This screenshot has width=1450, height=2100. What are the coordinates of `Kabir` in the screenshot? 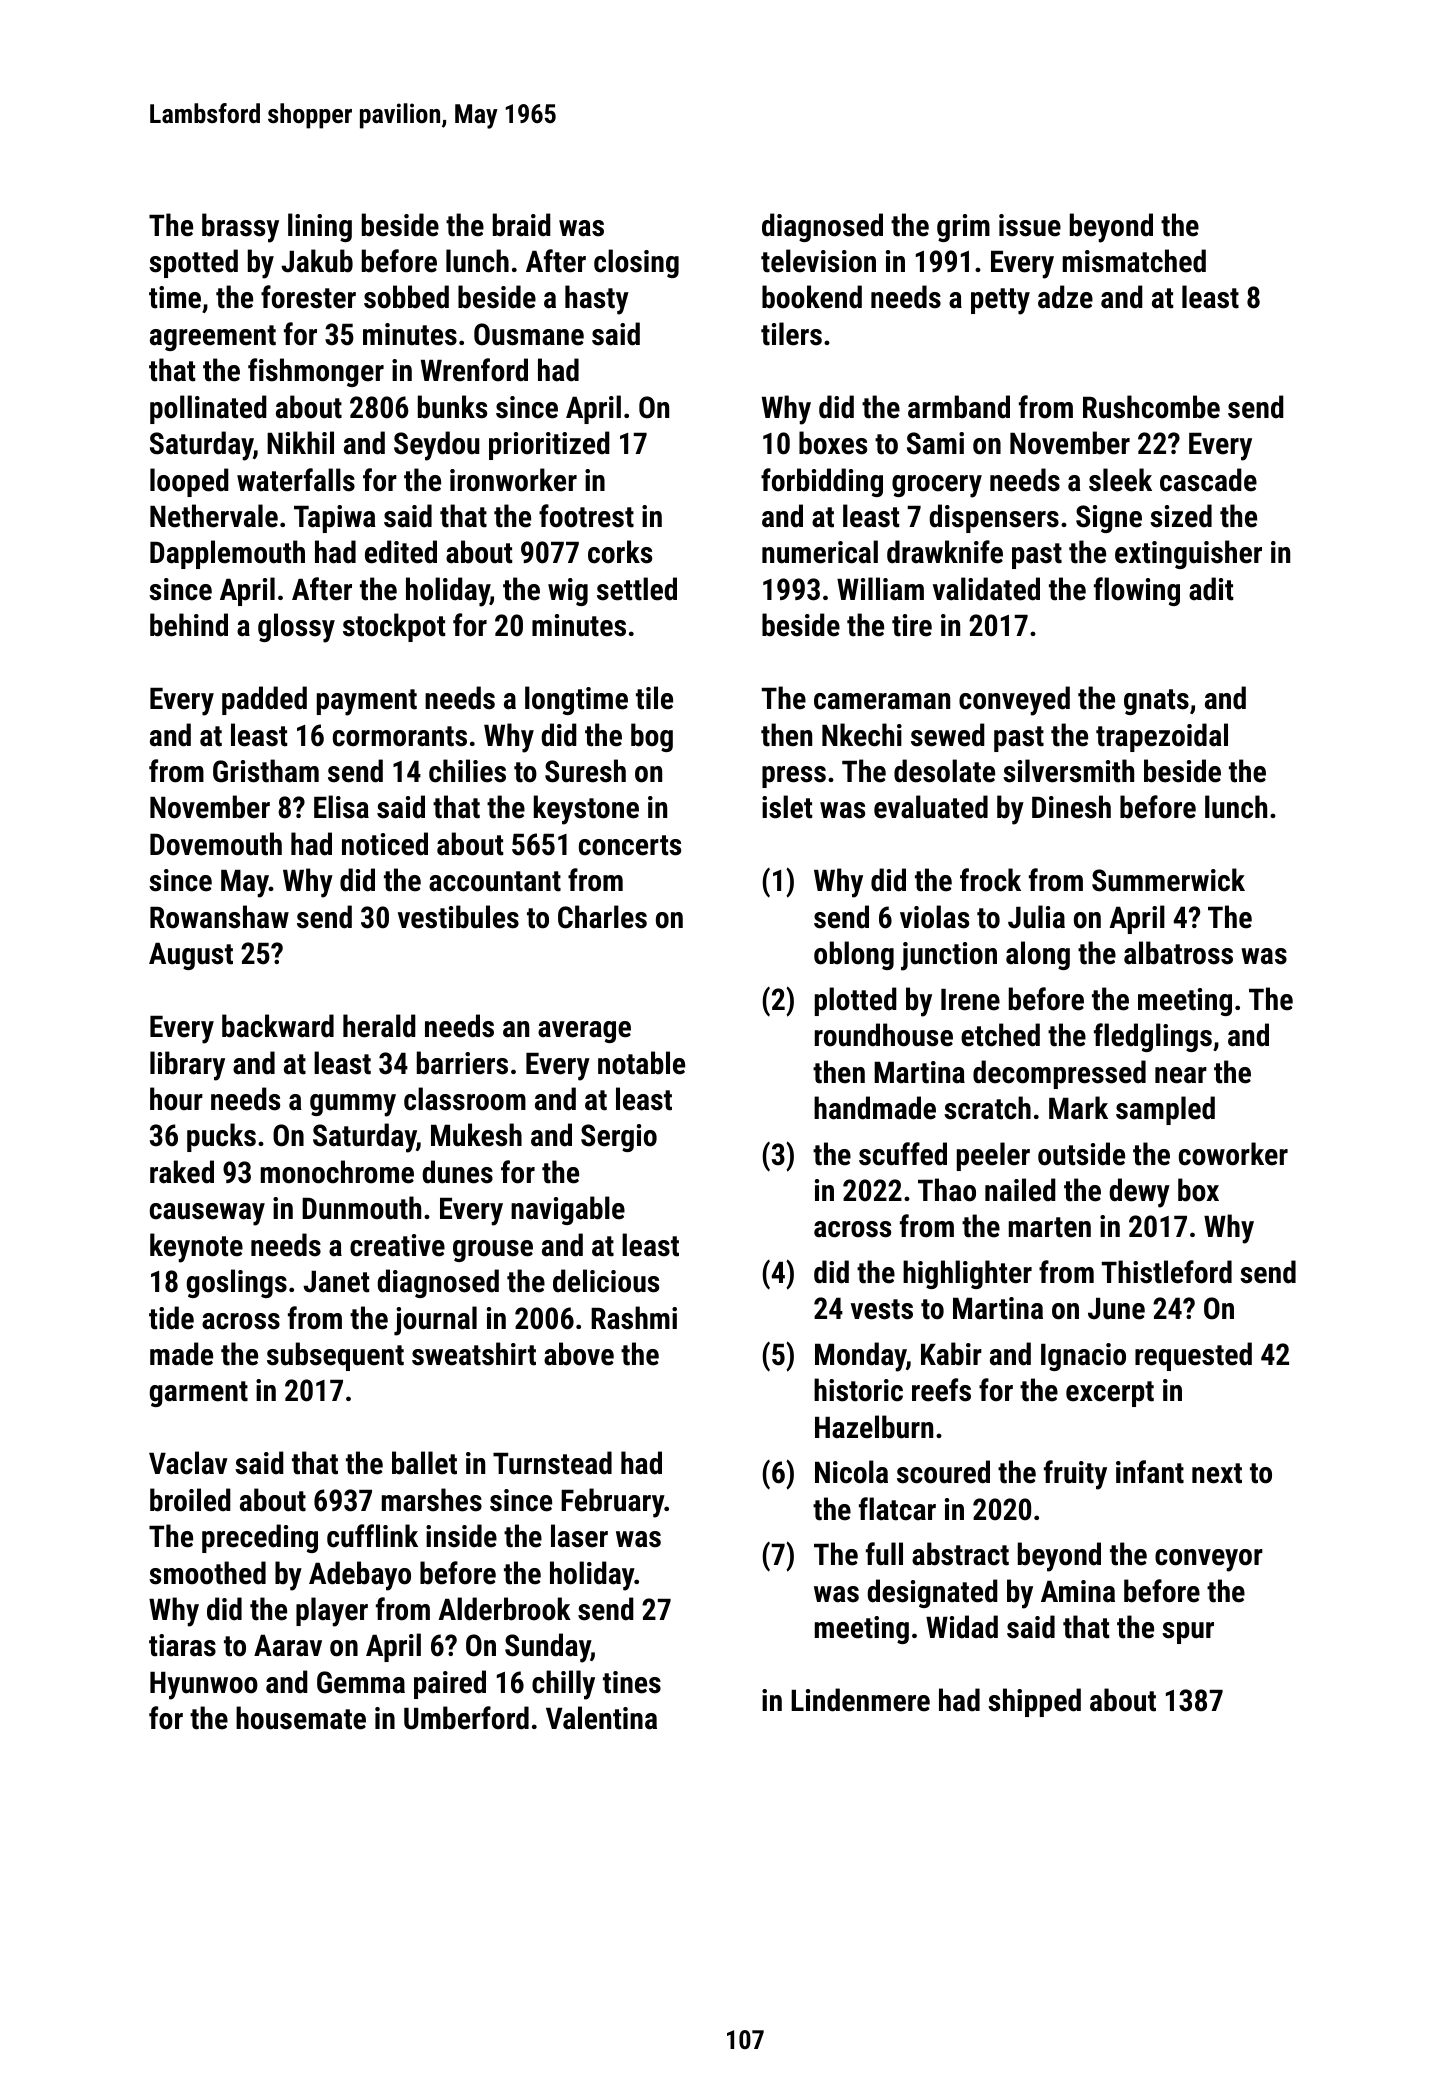 It's located at (951, 1354).
